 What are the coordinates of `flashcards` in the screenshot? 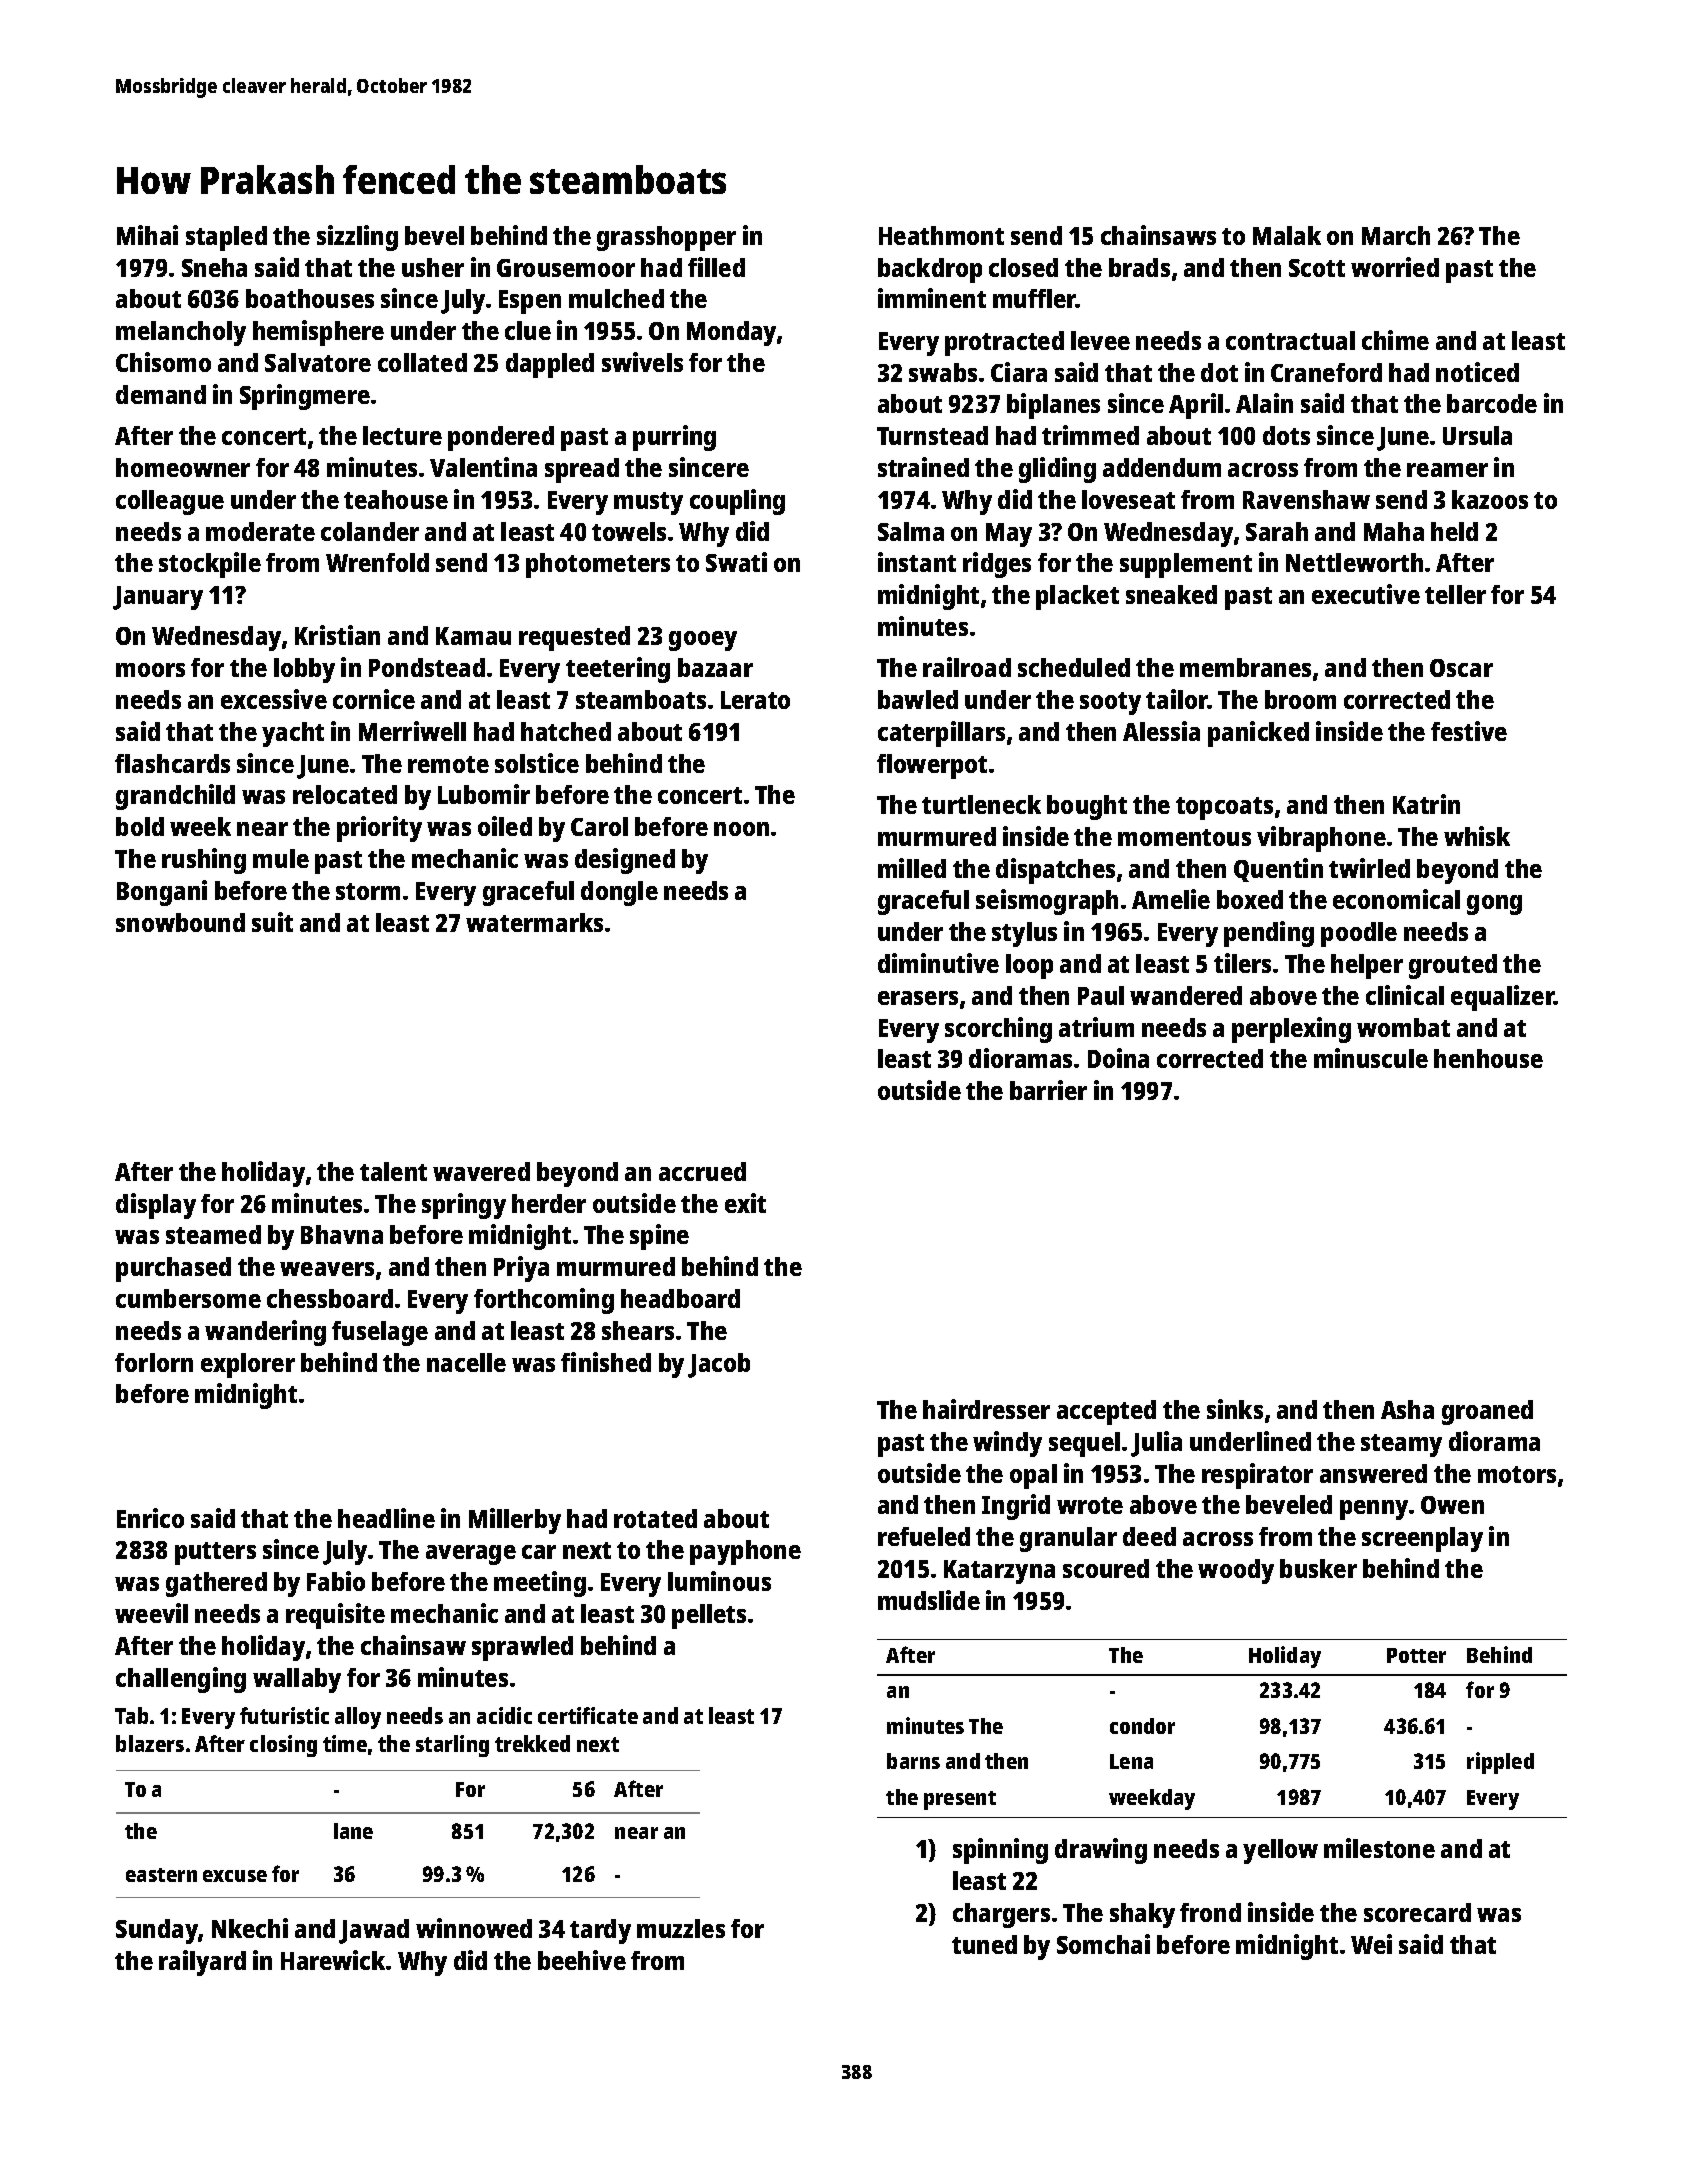 It's located at (172, 763).
